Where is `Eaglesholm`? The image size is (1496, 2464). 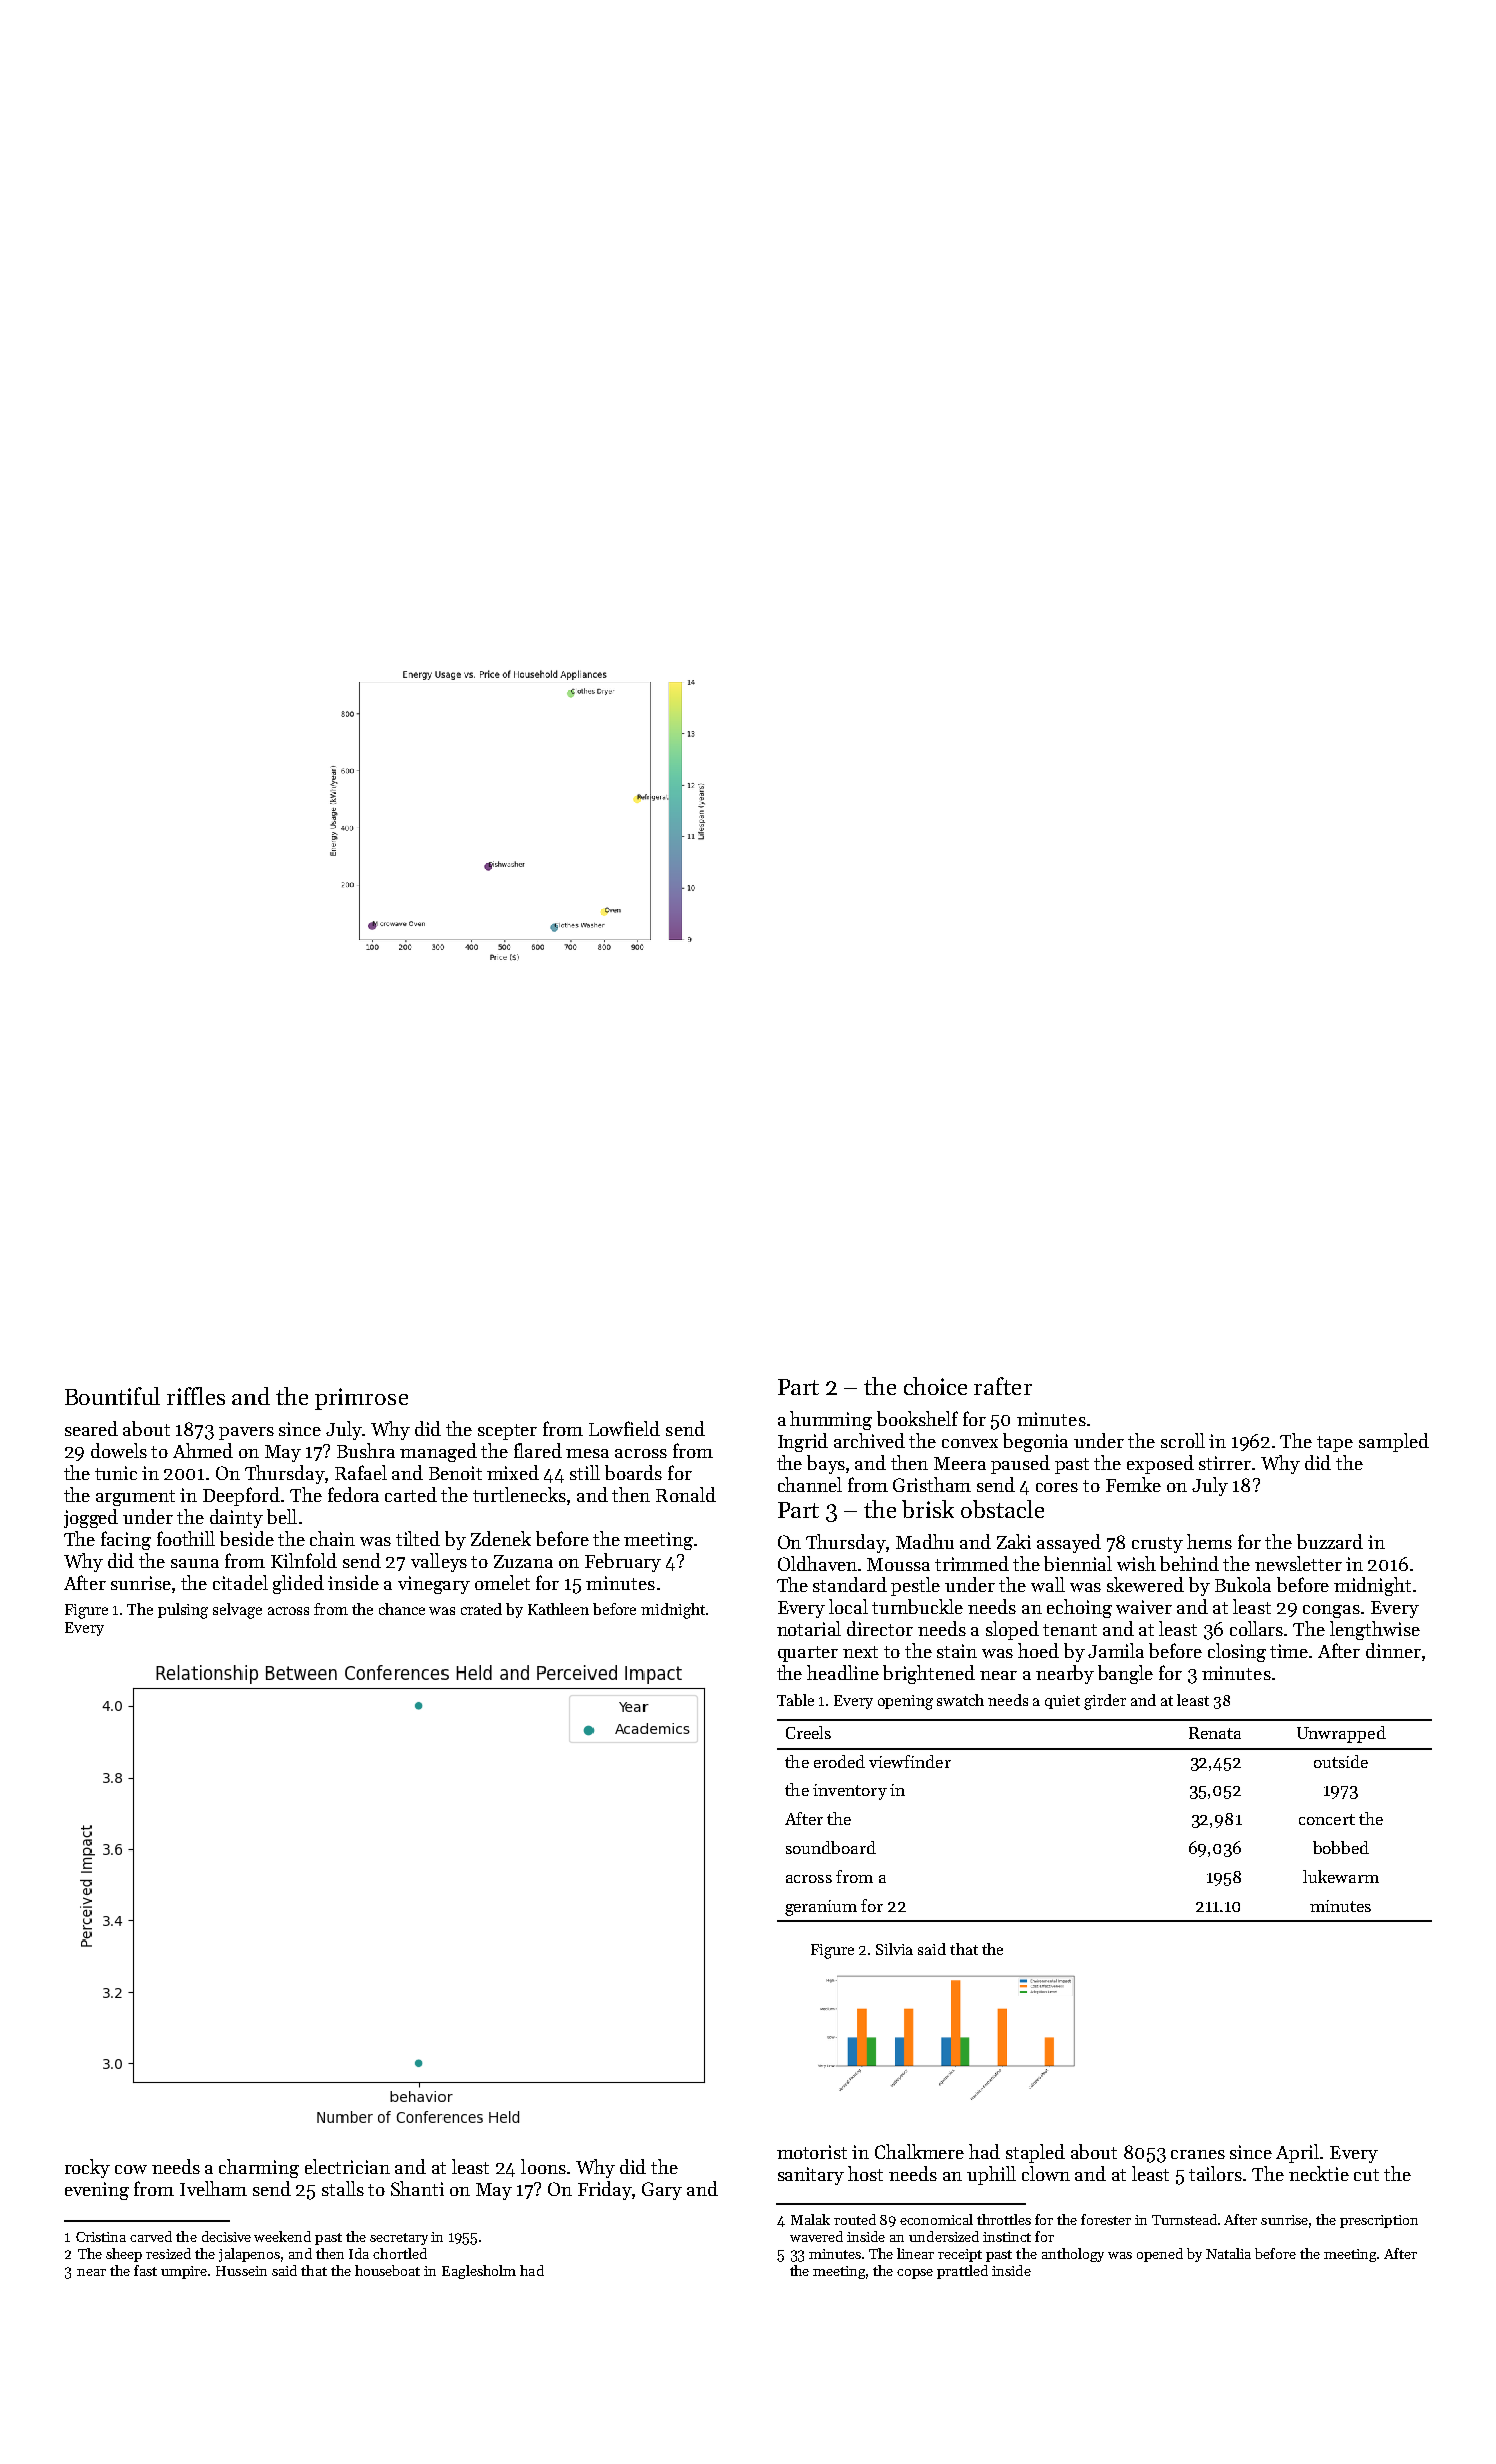
Eaglesholm is located at coordinates (479, 2272).
